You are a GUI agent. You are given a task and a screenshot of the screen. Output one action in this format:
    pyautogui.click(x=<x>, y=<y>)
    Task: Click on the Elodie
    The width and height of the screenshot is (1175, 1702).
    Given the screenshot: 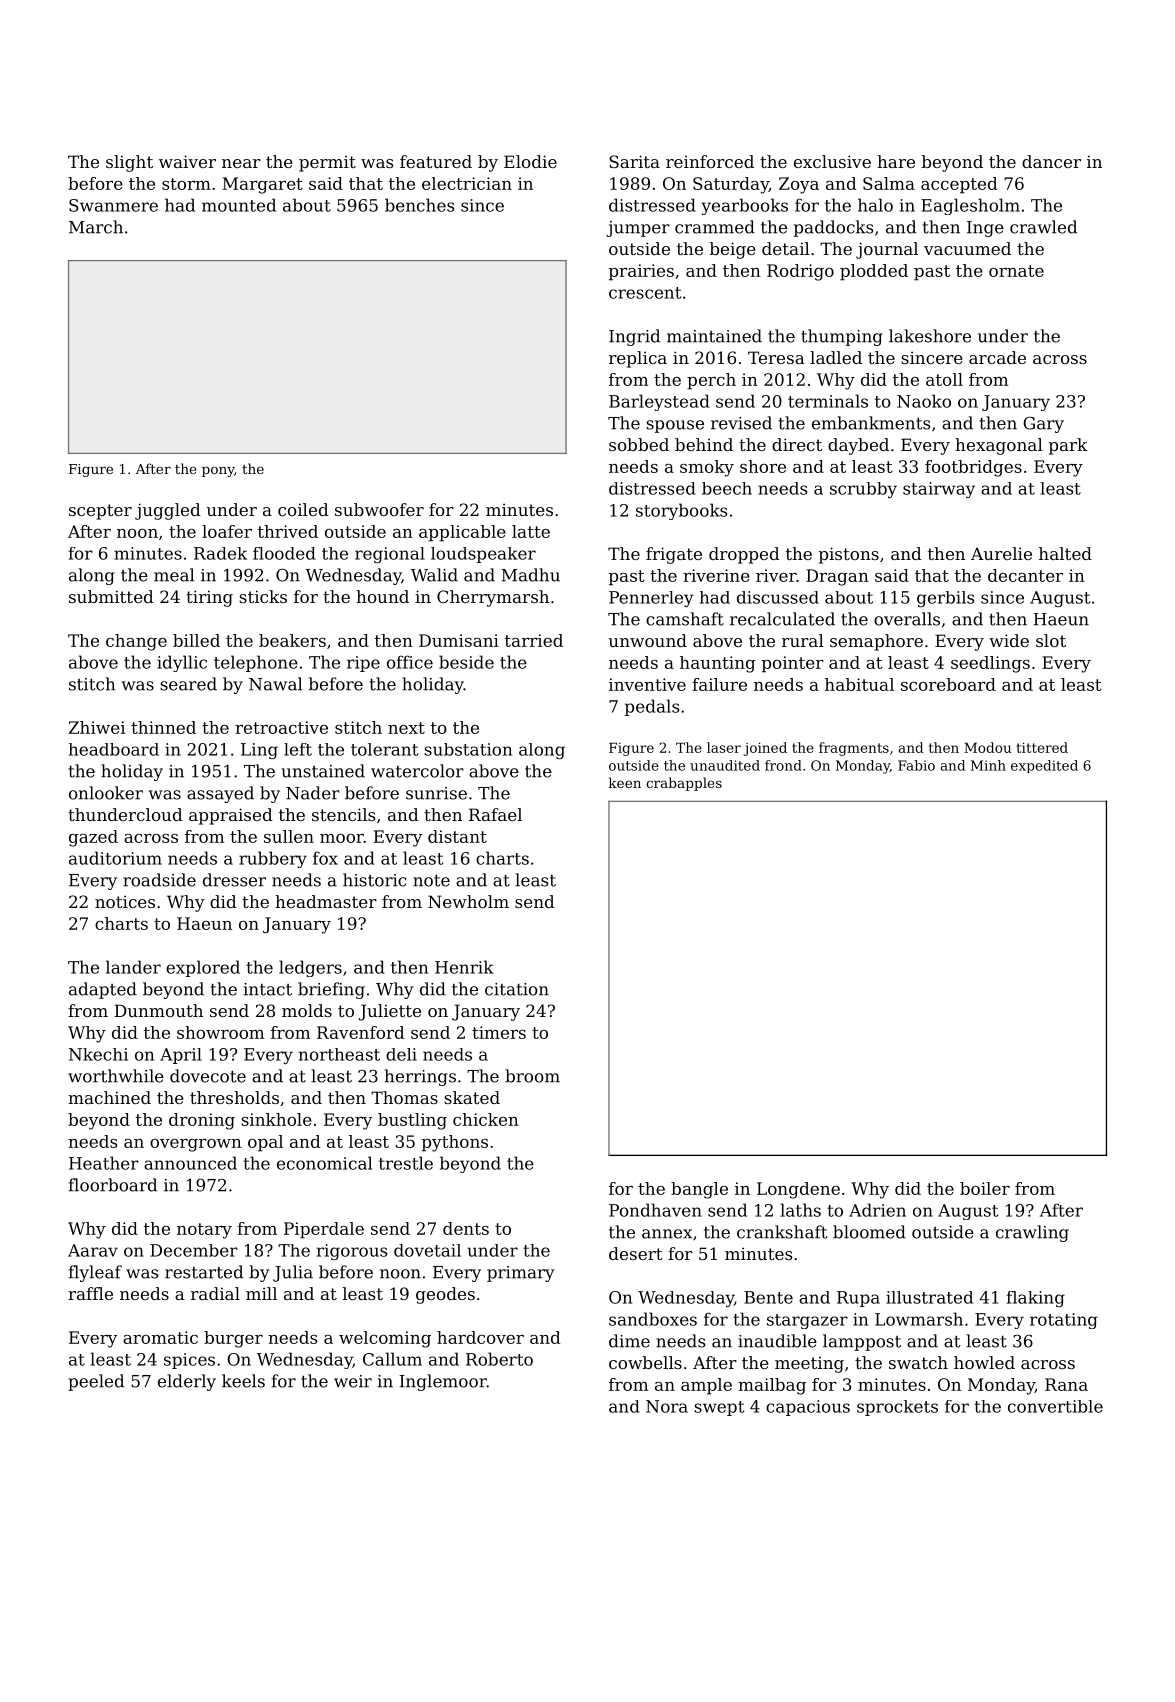 What is the action you would take?
    pyautogui.click(x=530, y=161)
